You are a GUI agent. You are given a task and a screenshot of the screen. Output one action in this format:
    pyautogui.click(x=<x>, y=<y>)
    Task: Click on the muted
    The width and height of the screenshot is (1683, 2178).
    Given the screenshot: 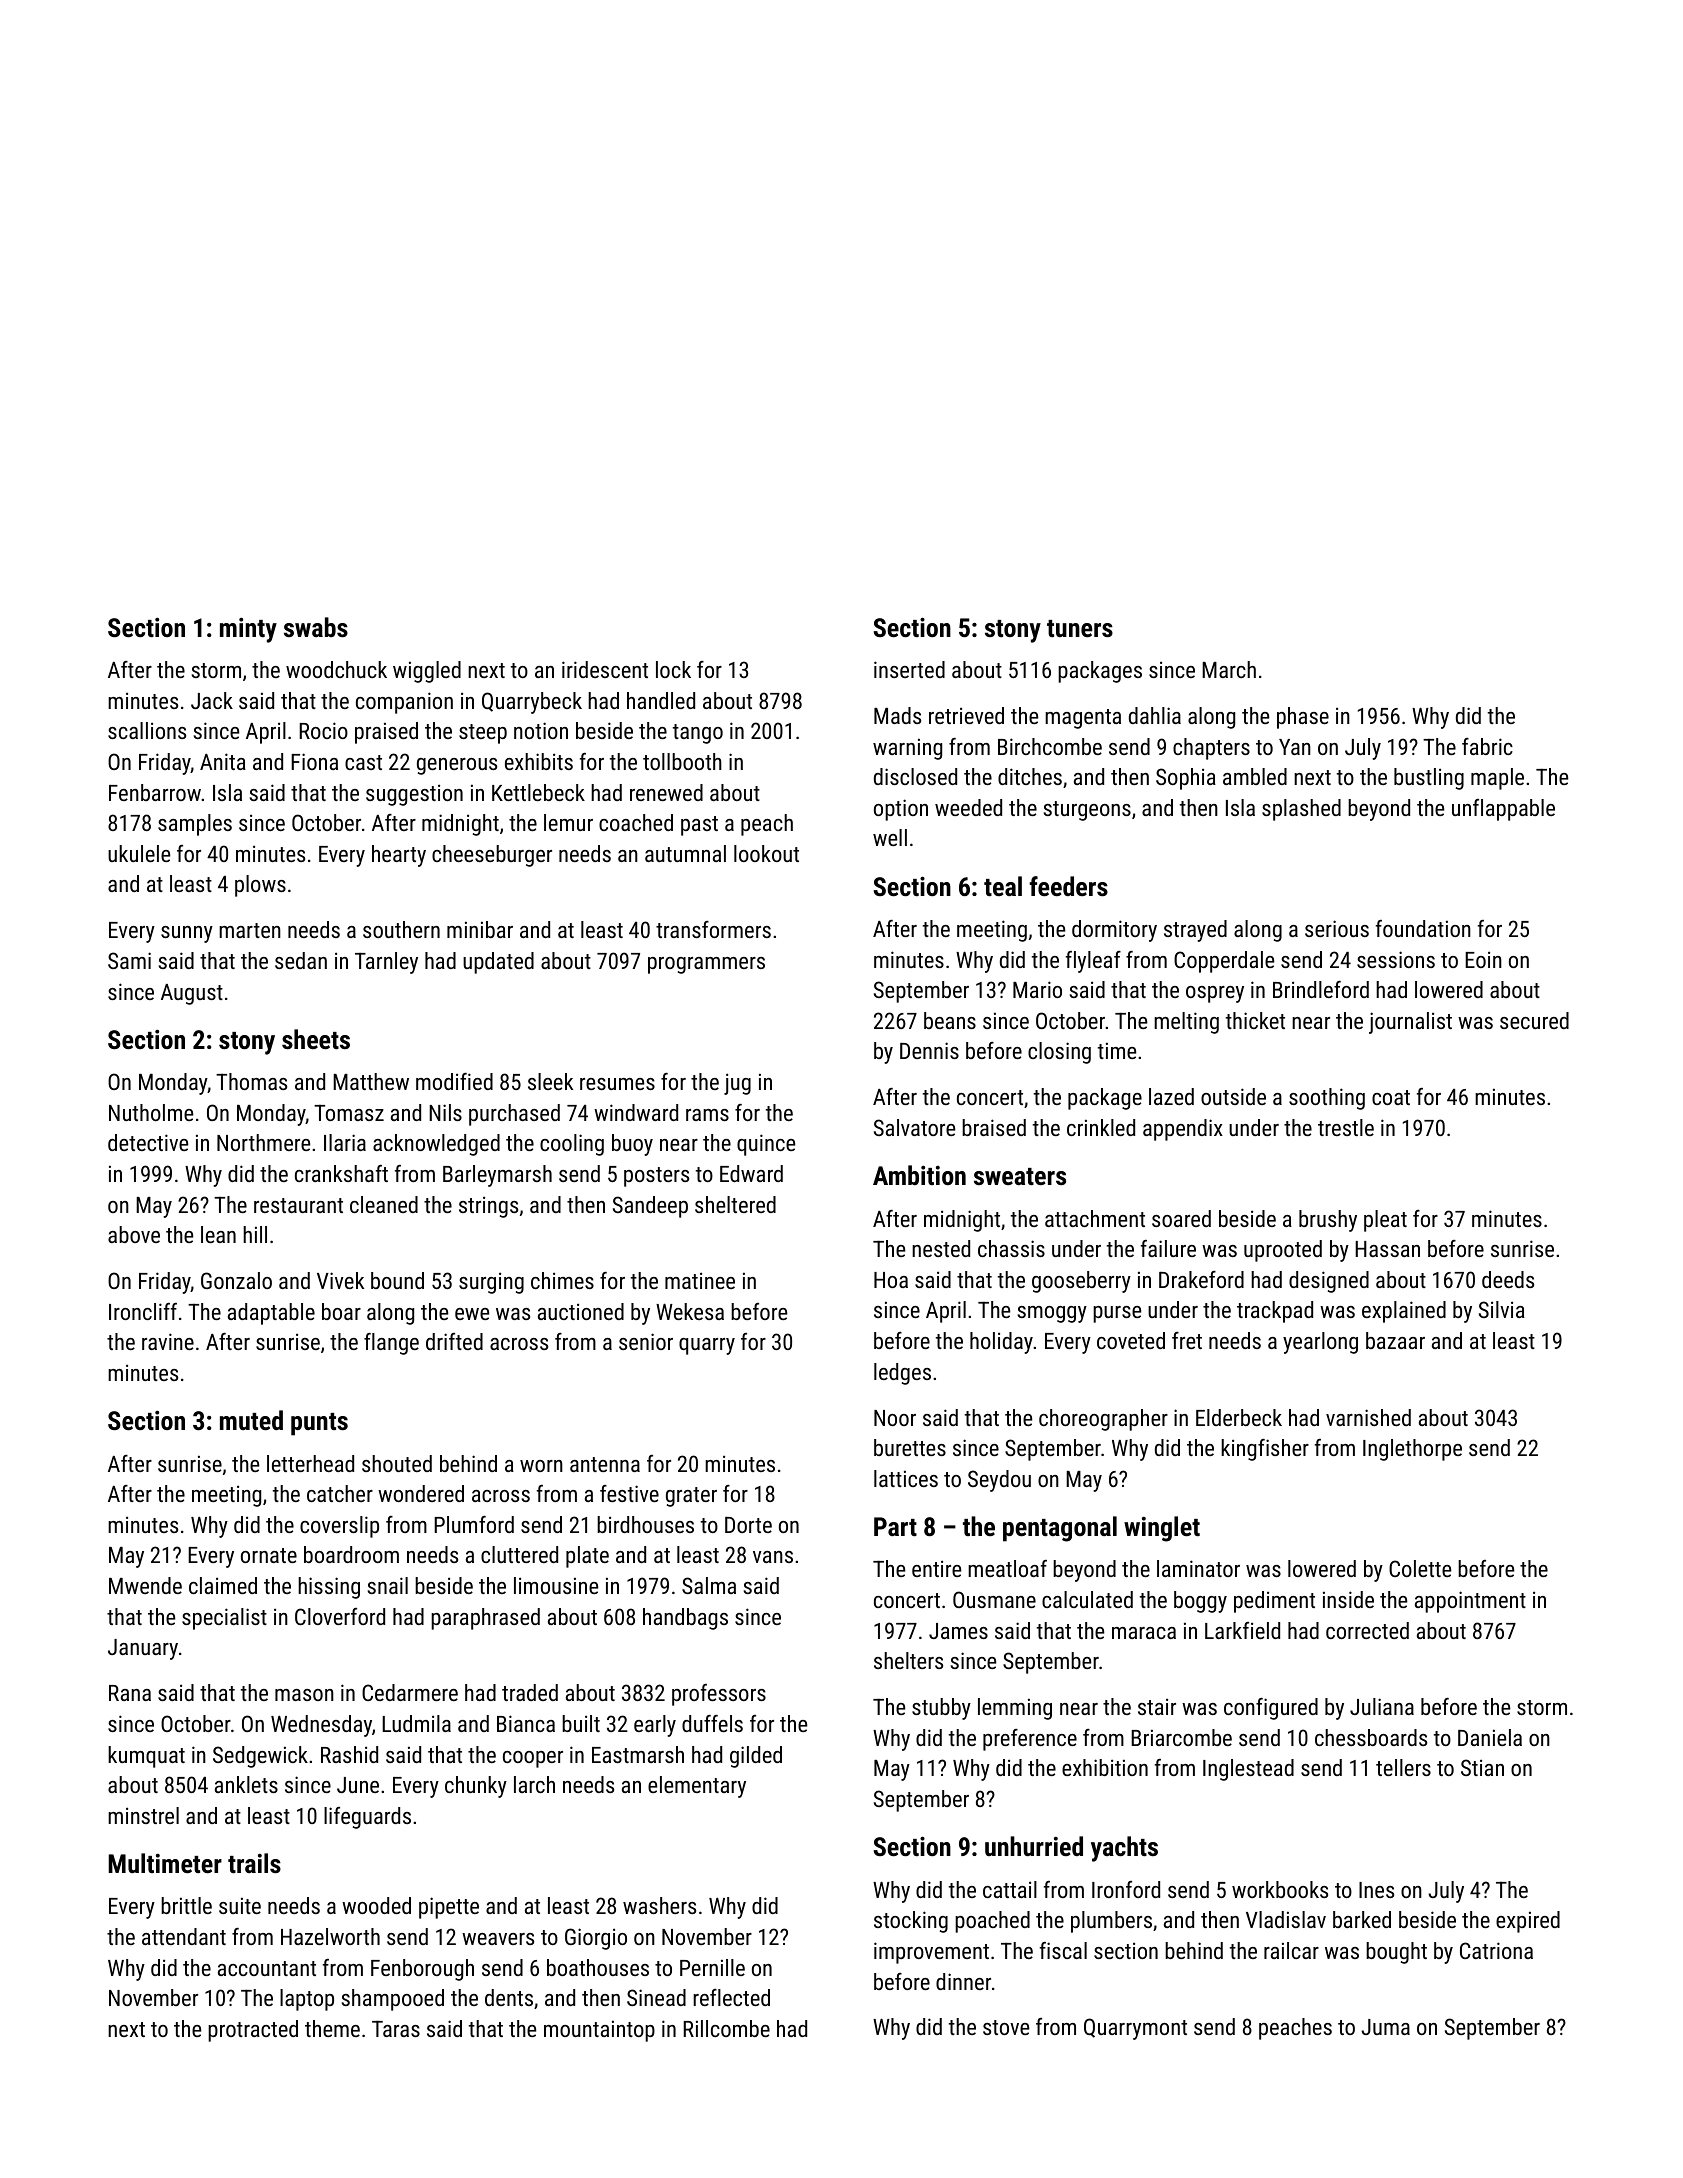 What is the action you would take?
    pyautogui.click(x=251, y=1420)
